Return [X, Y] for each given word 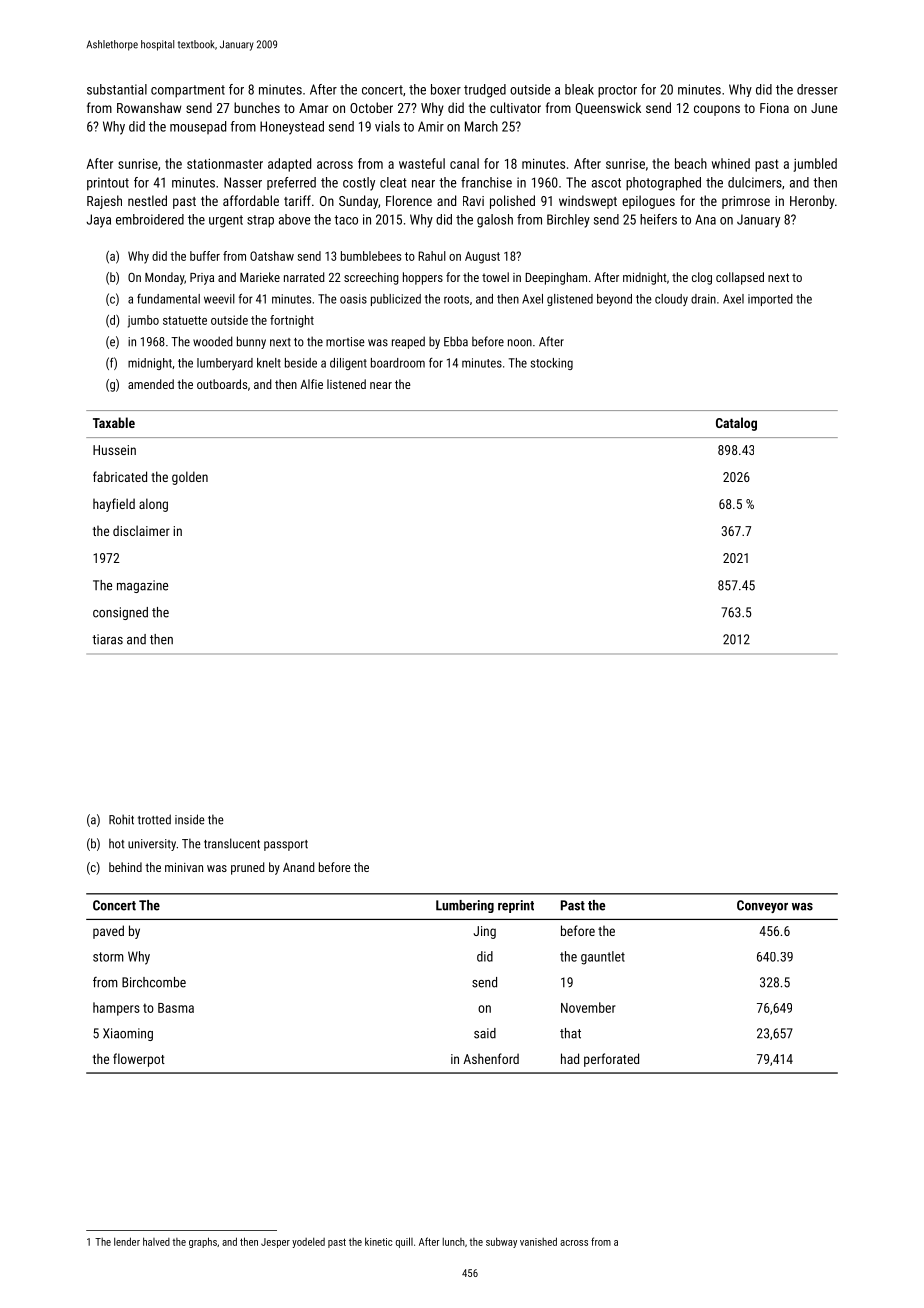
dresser [817, 89]
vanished [538, 1241]
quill [404, 1242]
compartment [188, 91]
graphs [203, 1242]
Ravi [473, 201]
